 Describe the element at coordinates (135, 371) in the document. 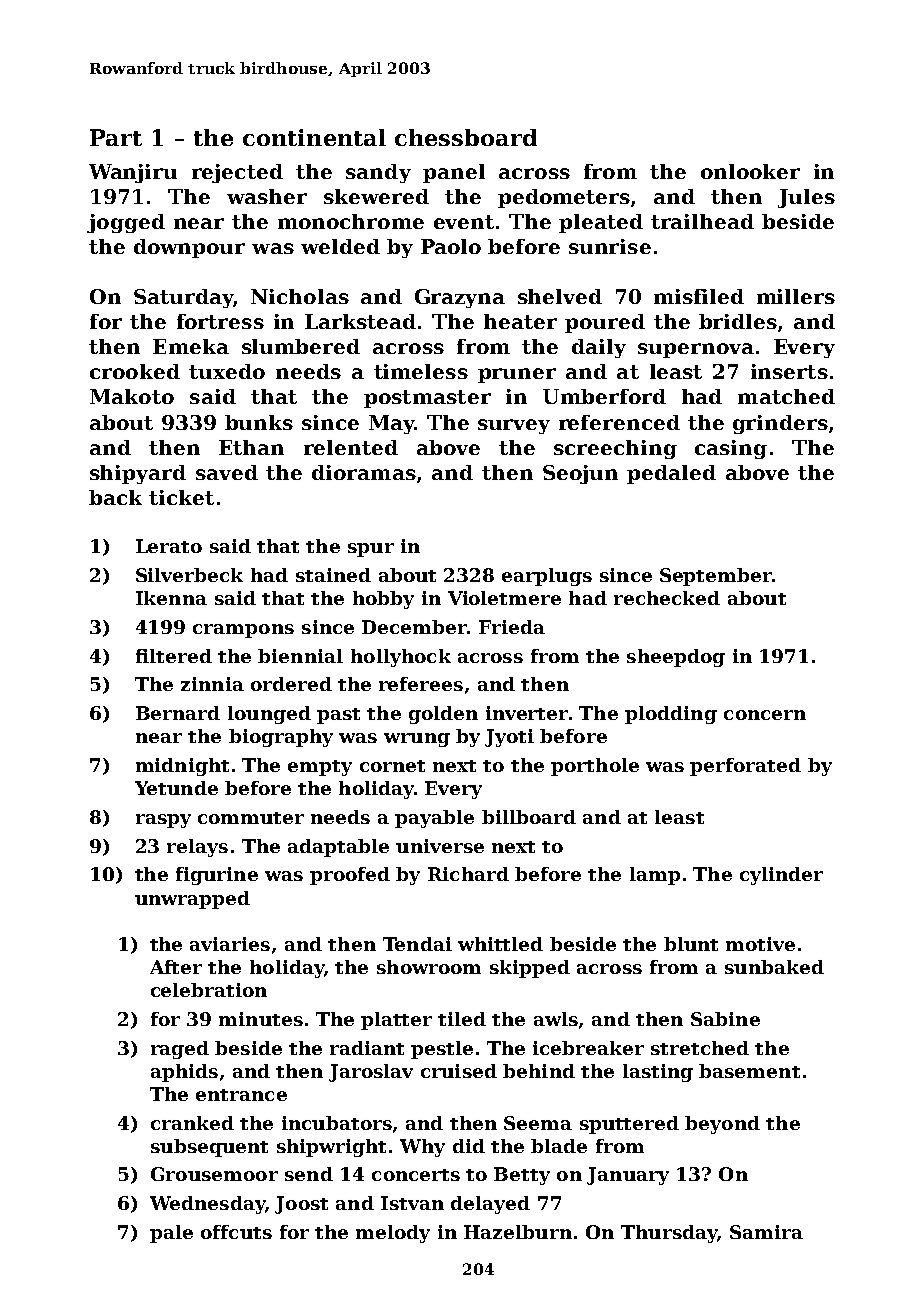

I see `crooked` at that location.
